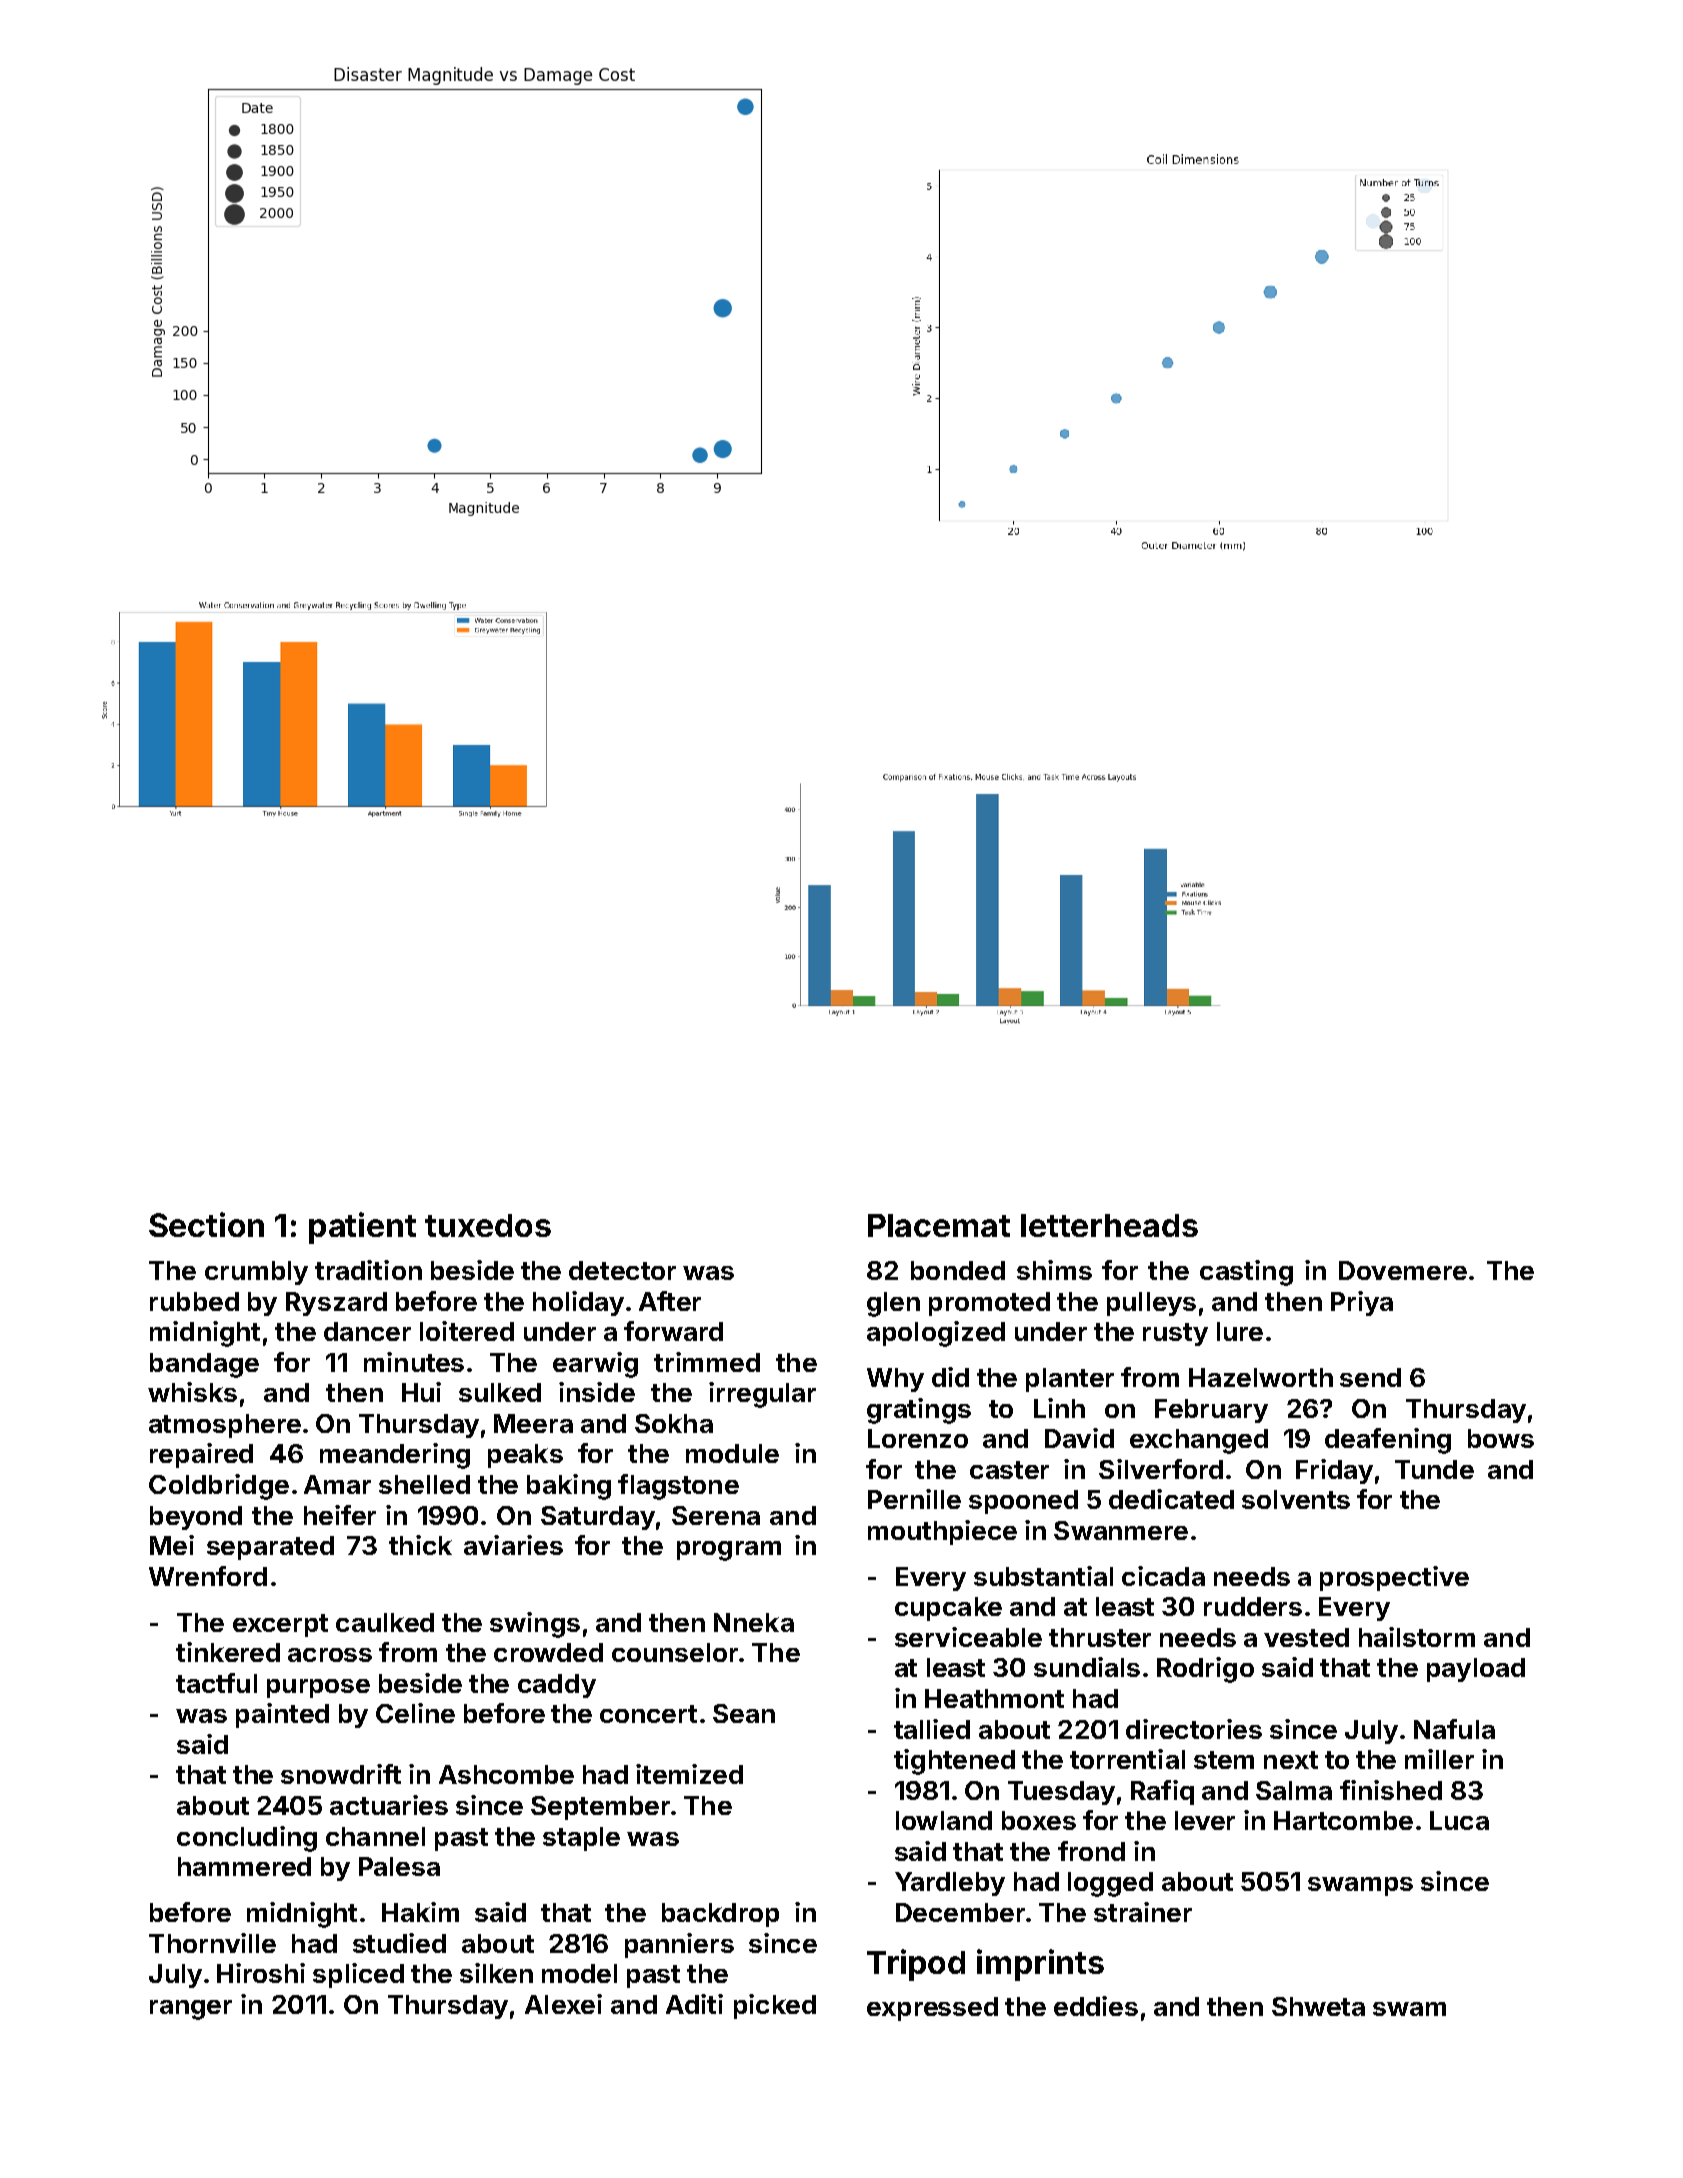  What do you see at coordinates (932, 2009) in the image?
I see `expressed` at bounding box center [932, 2009].
